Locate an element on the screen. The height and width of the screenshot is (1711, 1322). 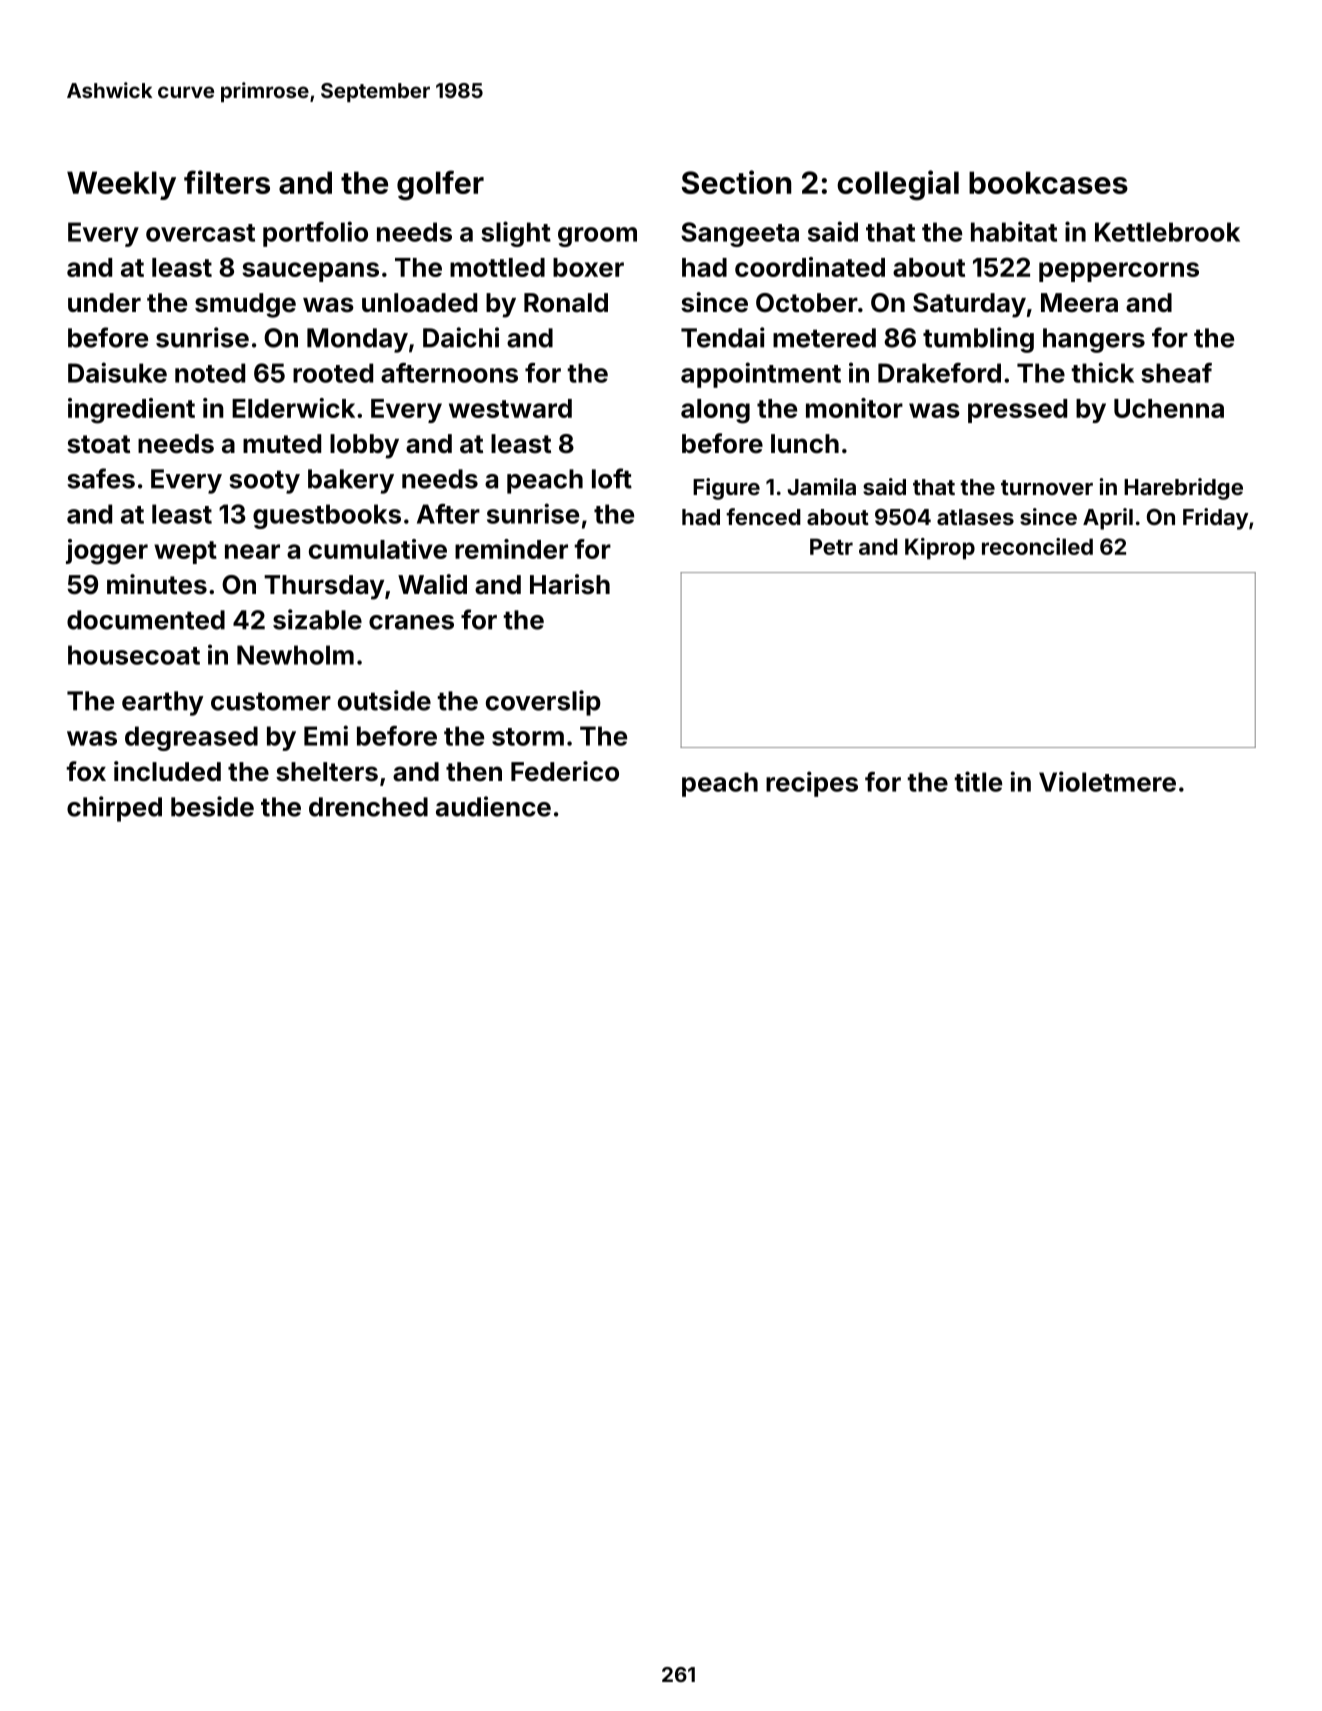
bookcases is located at coordinates (1048, 182).
